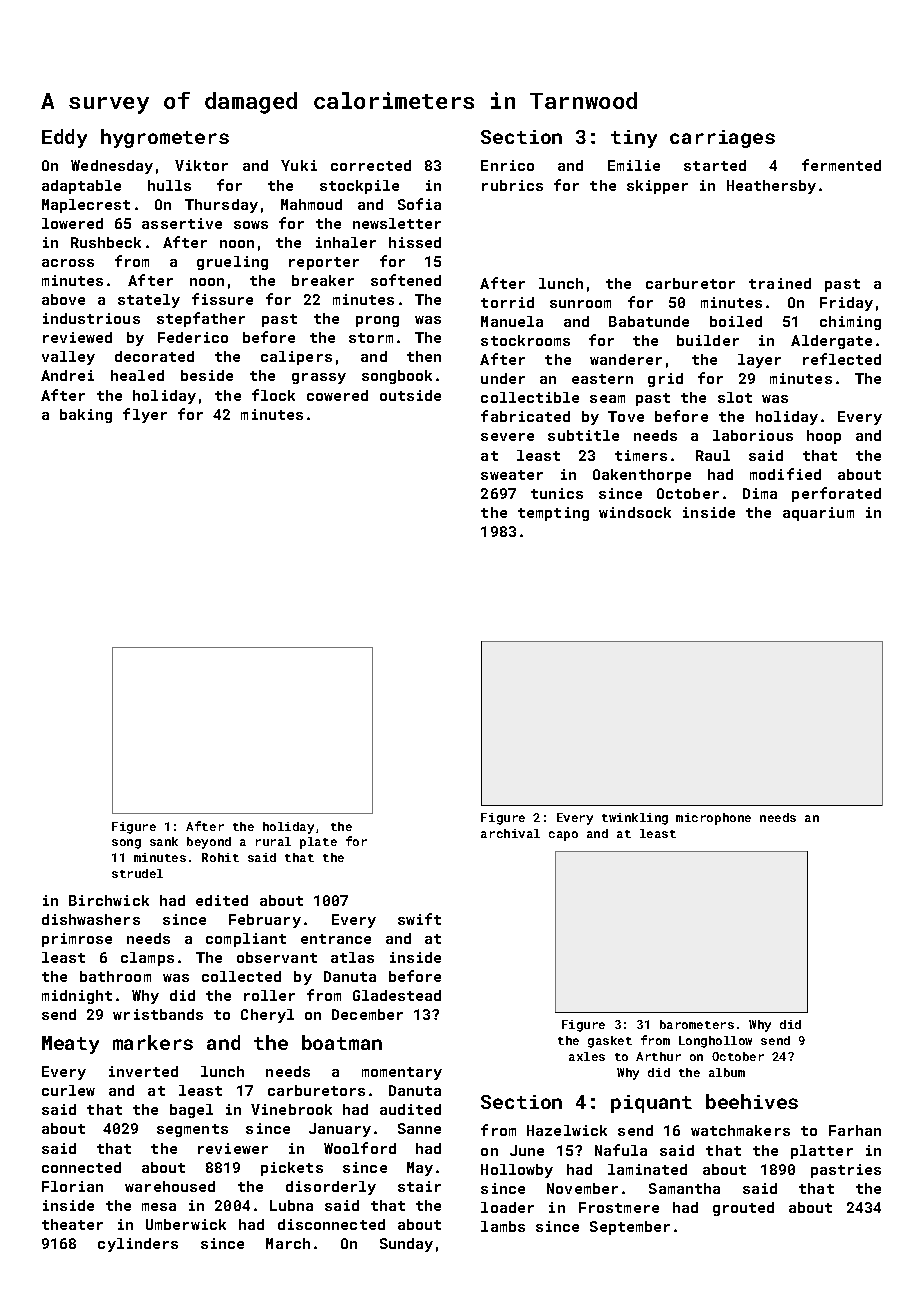  What do you see at coordinates (634, 139) in the image?
I see `tiny` at bounding box center [634, 139].
